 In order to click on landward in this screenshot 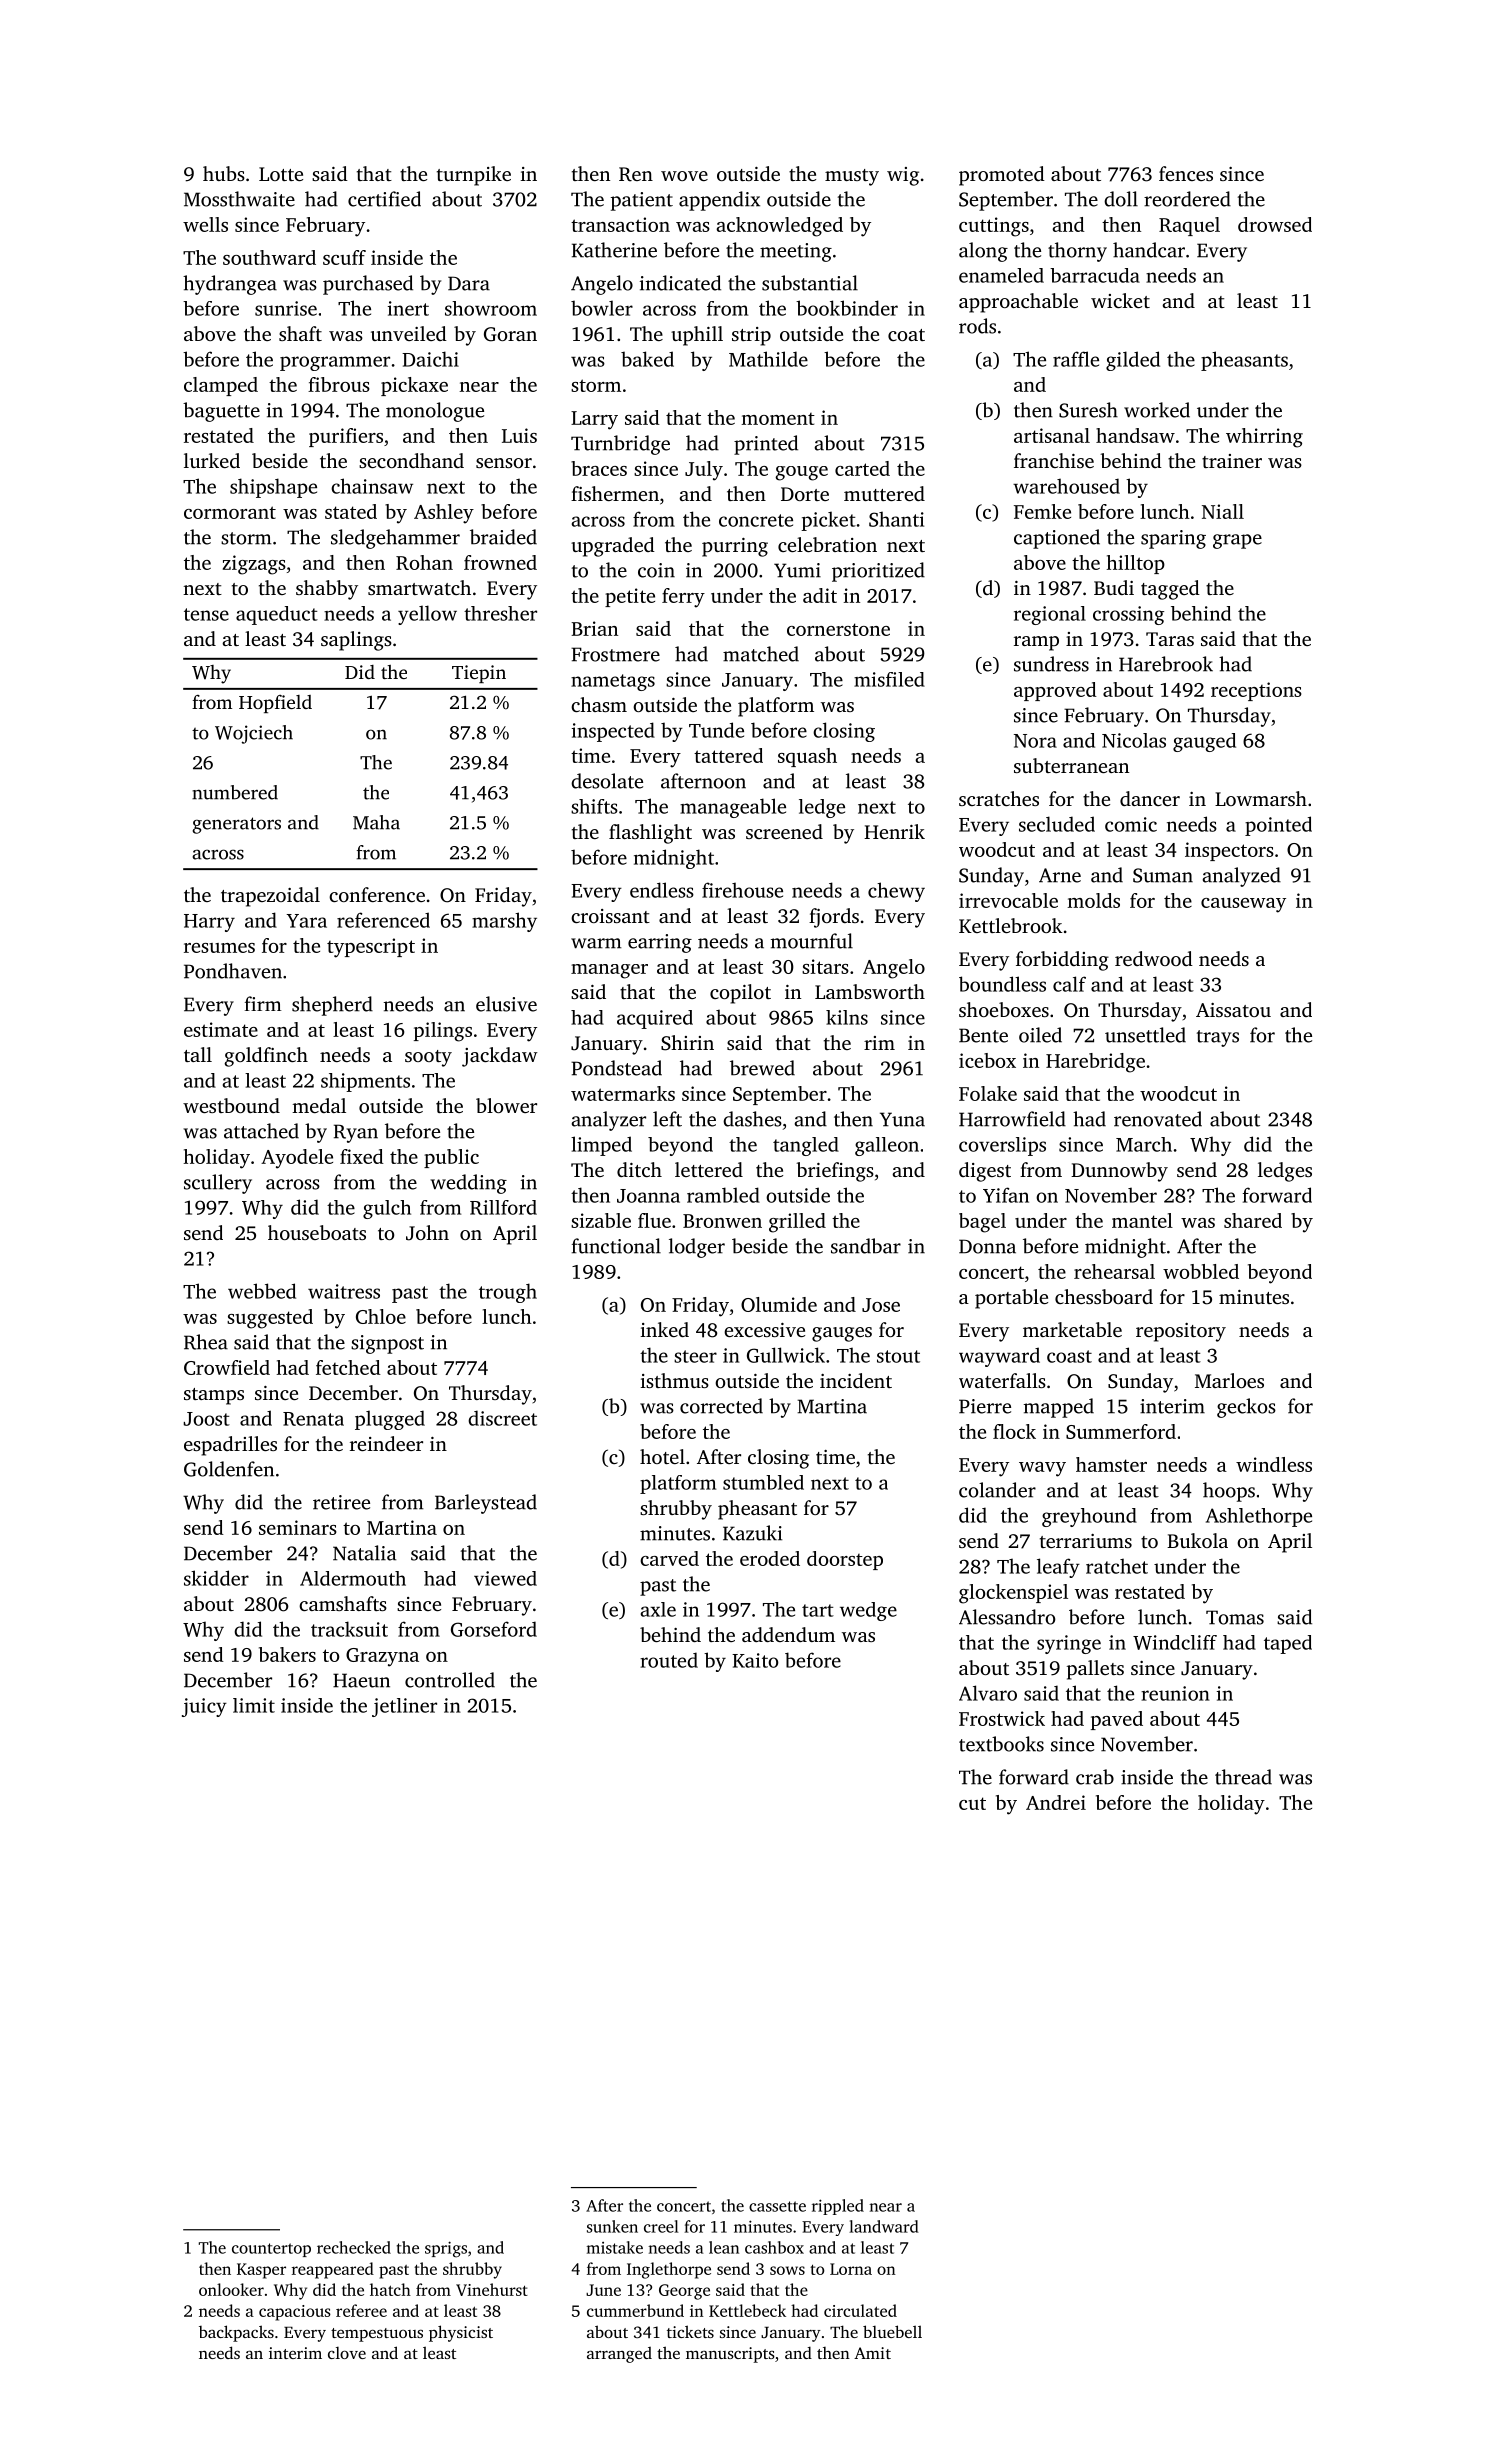, I will do `click(884, 2226)`.
